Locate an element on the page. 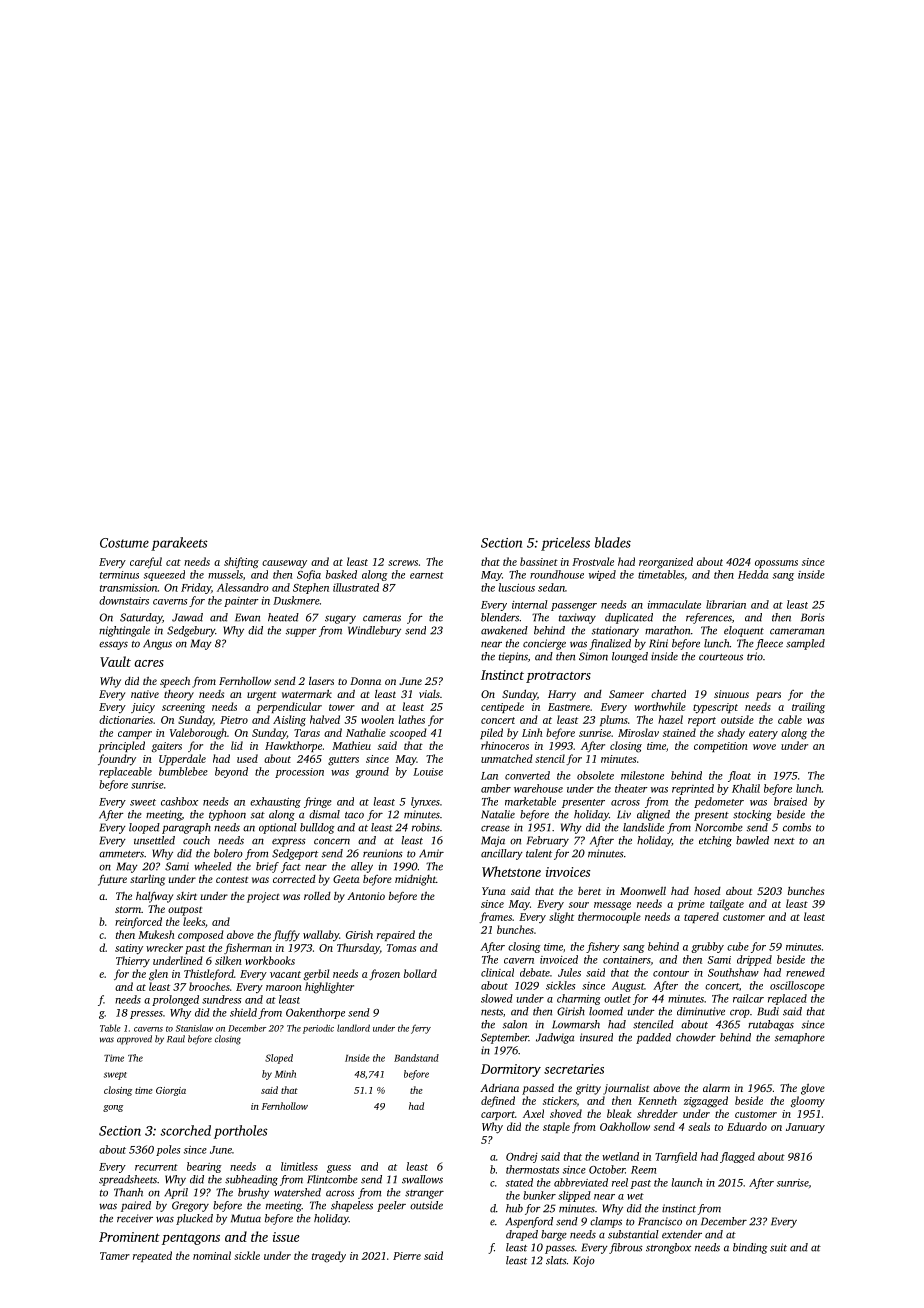 The height and width of the page is (1308, 924). nominal is located at coordinates (212, 1255).
